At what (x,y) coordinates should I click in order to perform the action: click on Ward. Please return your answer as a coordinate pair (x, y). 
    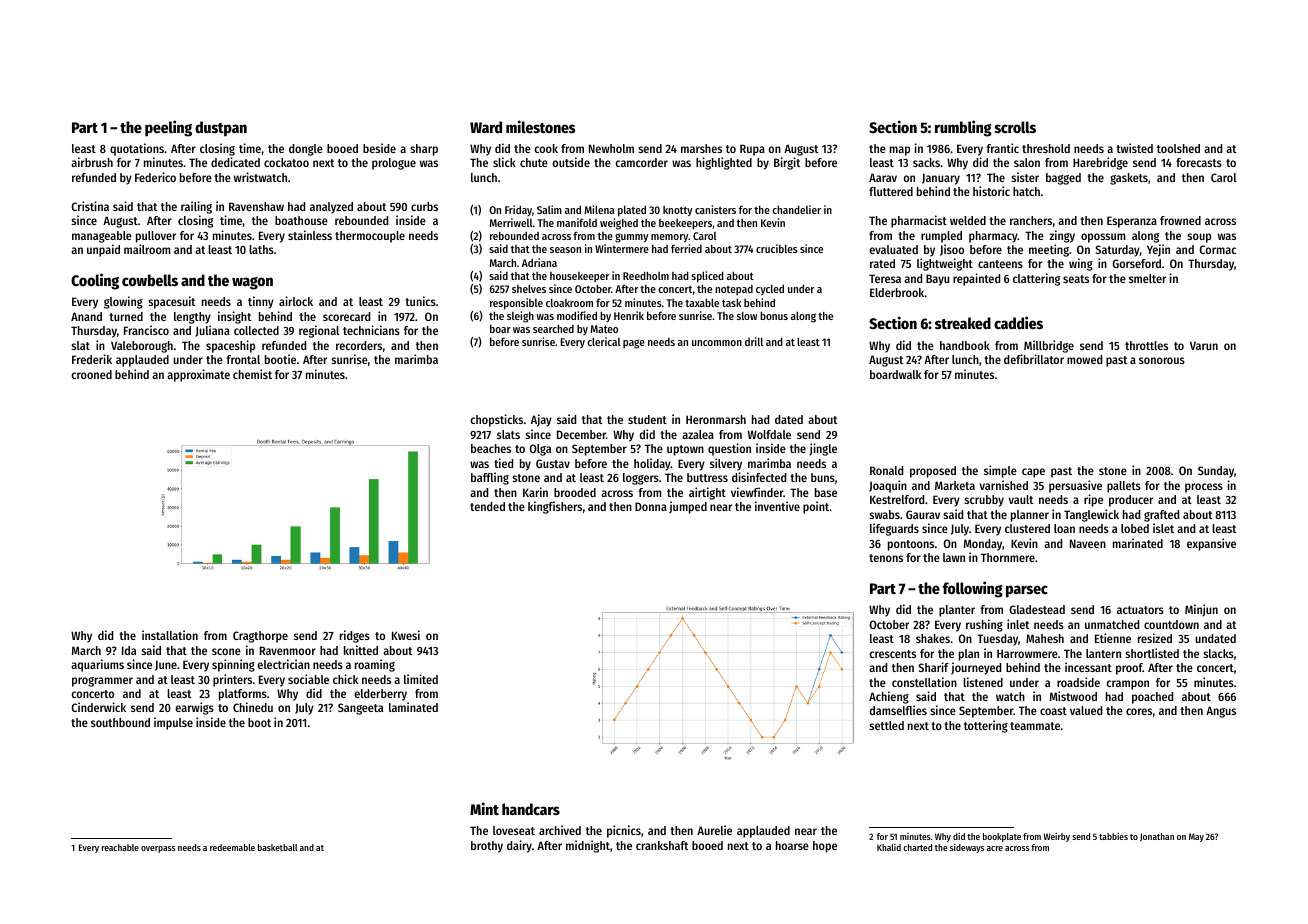
    Looking at the image, I should click on (486, 127).
